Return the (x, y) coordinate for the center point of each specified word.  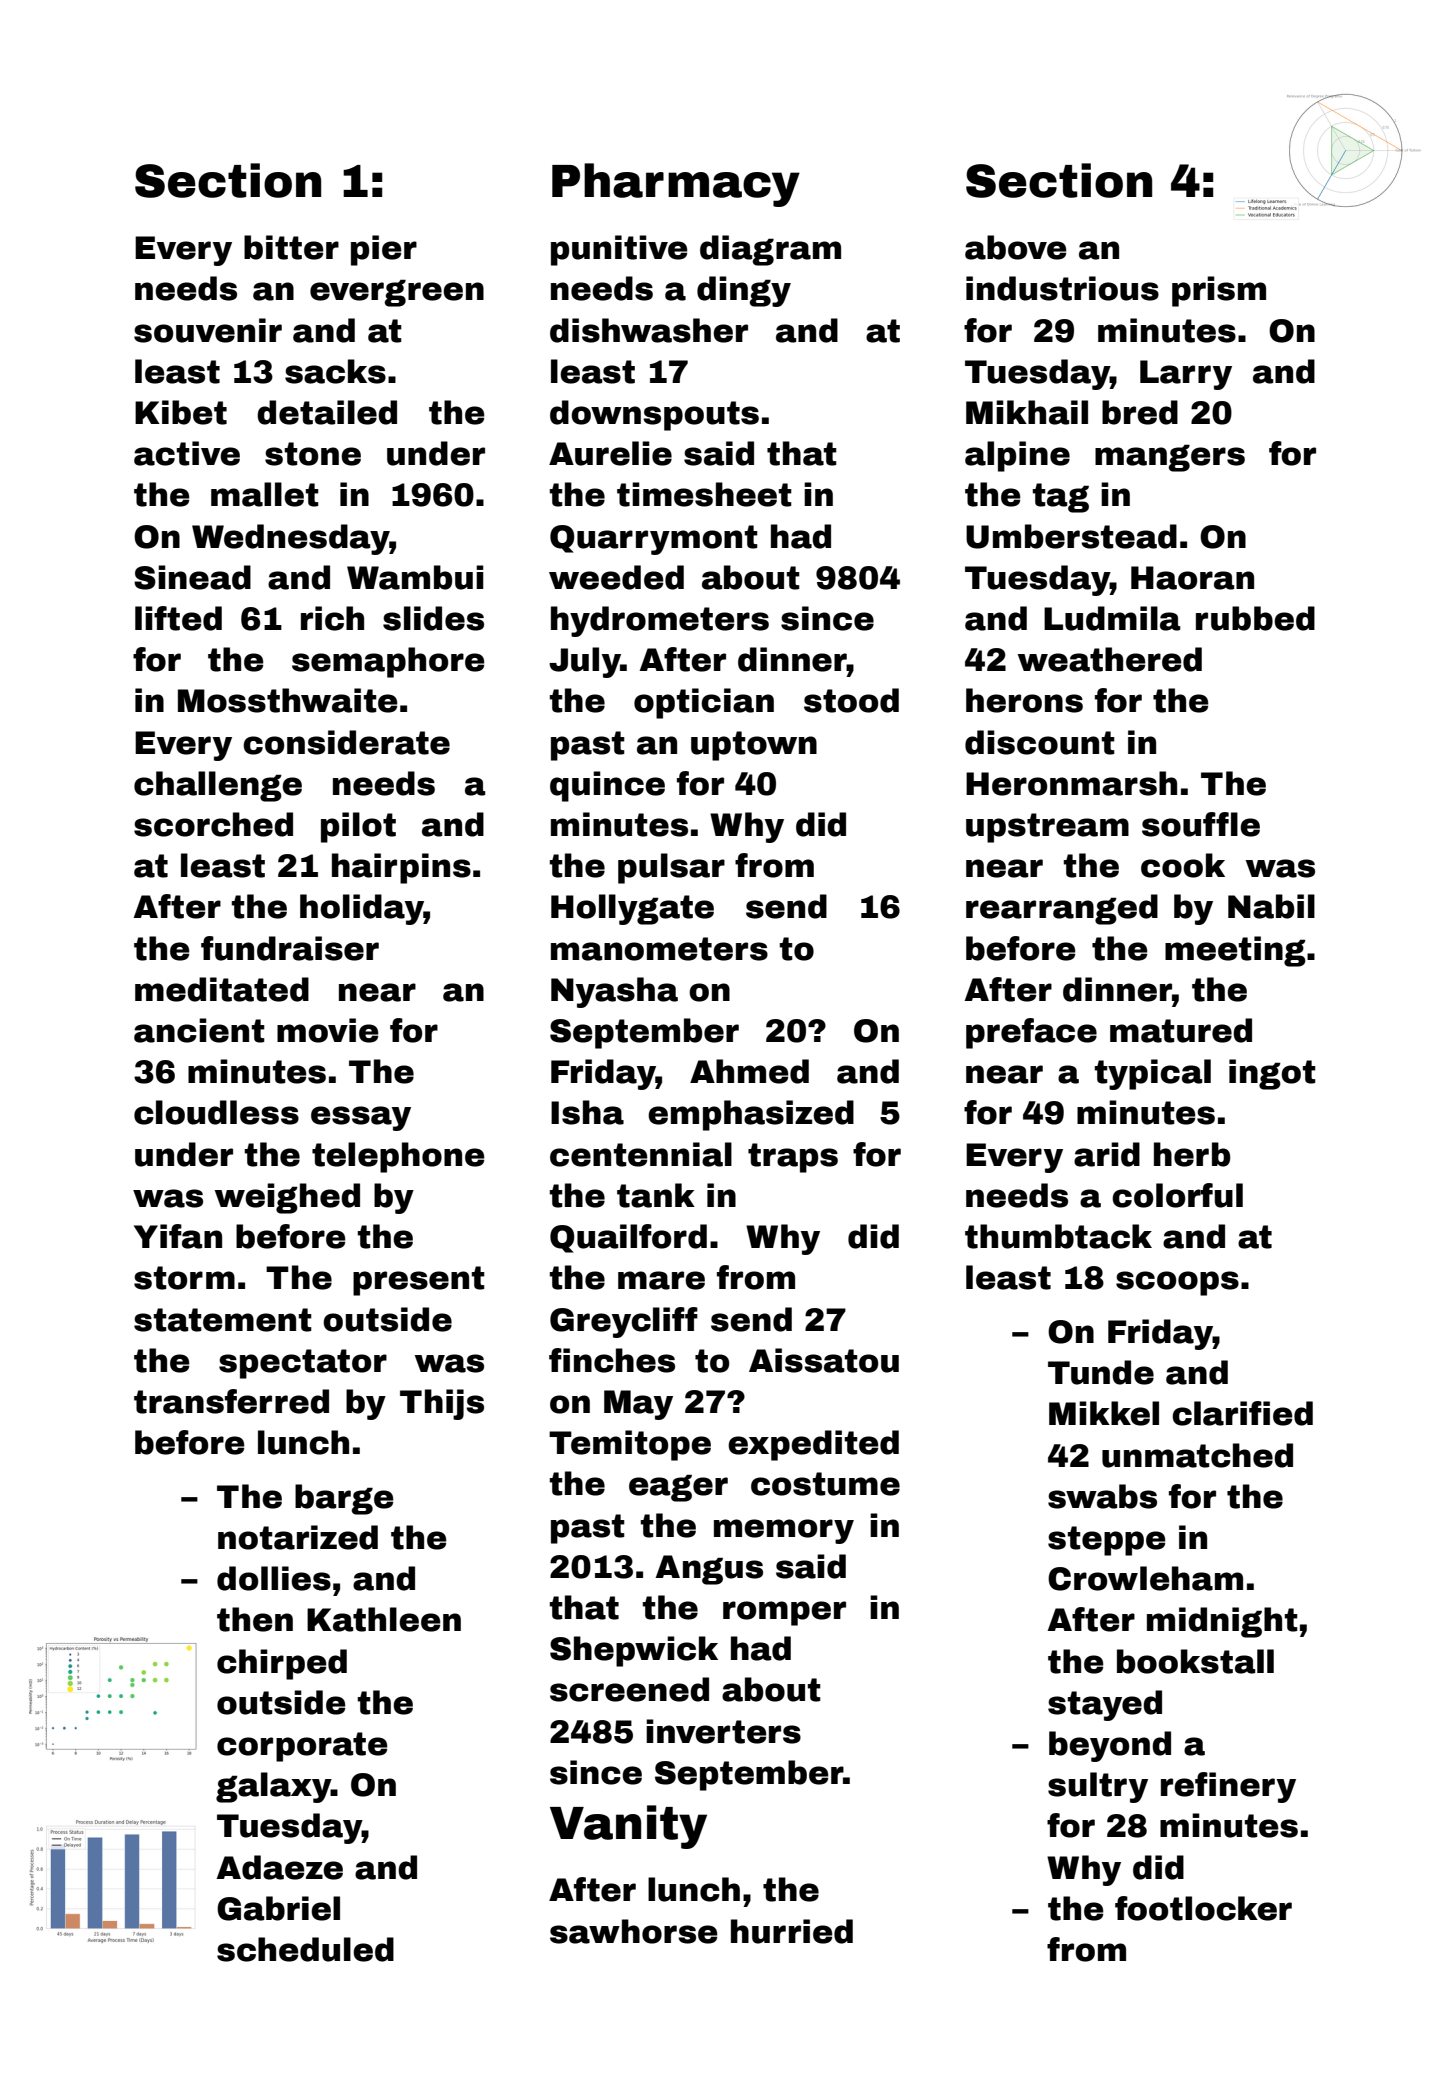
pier (384, 250)
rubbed (1255, 618)
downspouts (654, 415)
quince (607, 786)
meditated (222, 989)
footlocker (1203, 1908)
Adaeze (279, 1867)
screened (629, 1689)
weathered (1110, 659)
